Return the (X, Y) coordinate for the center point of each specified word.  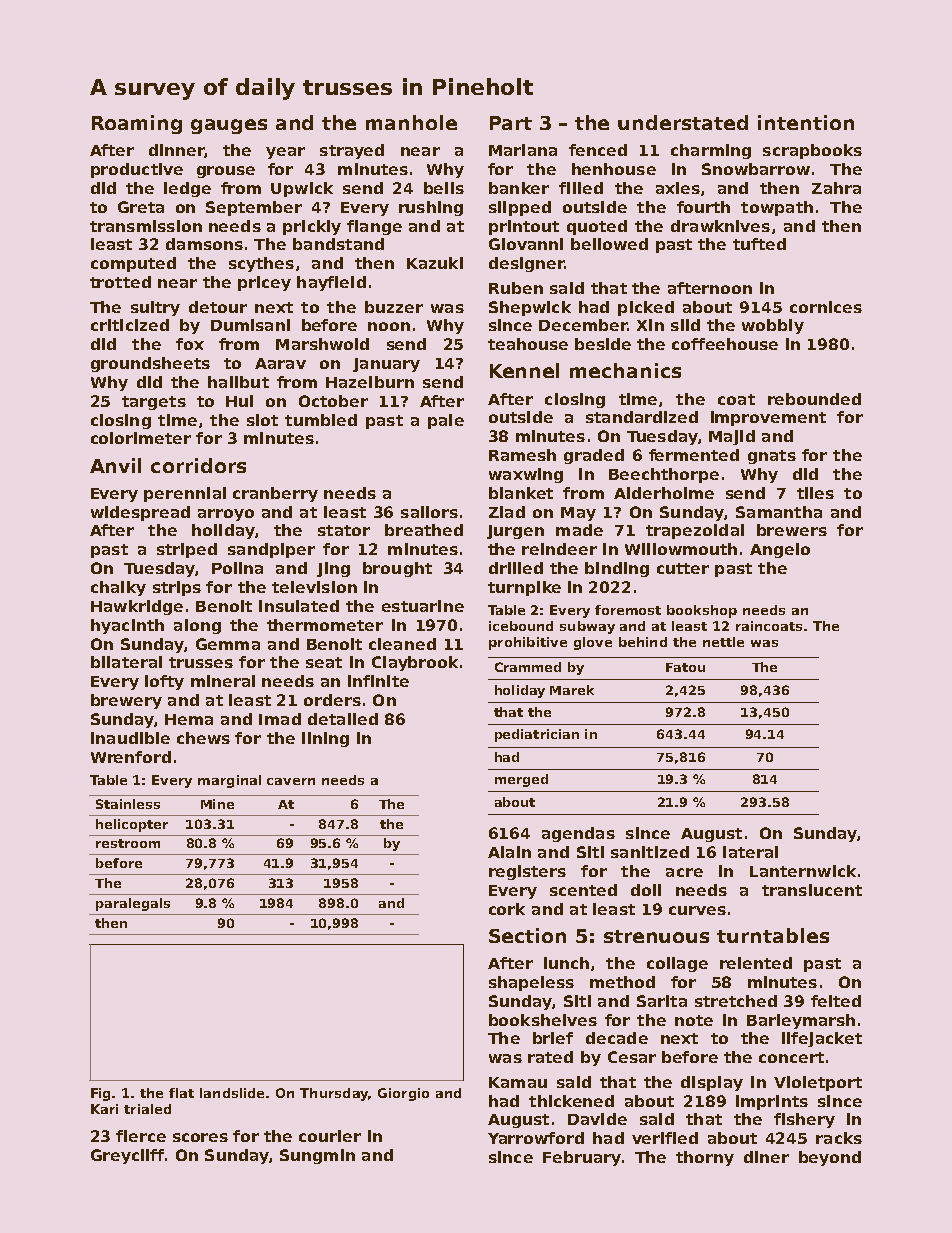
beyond (830, 1158)
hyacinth (127, 626)
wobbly (773, 326)
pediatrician (537, 735)
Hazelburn (370, 382)
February (582, 1158)
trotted (120, 282)
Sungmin (317, 1156)
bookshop (702, 611)
